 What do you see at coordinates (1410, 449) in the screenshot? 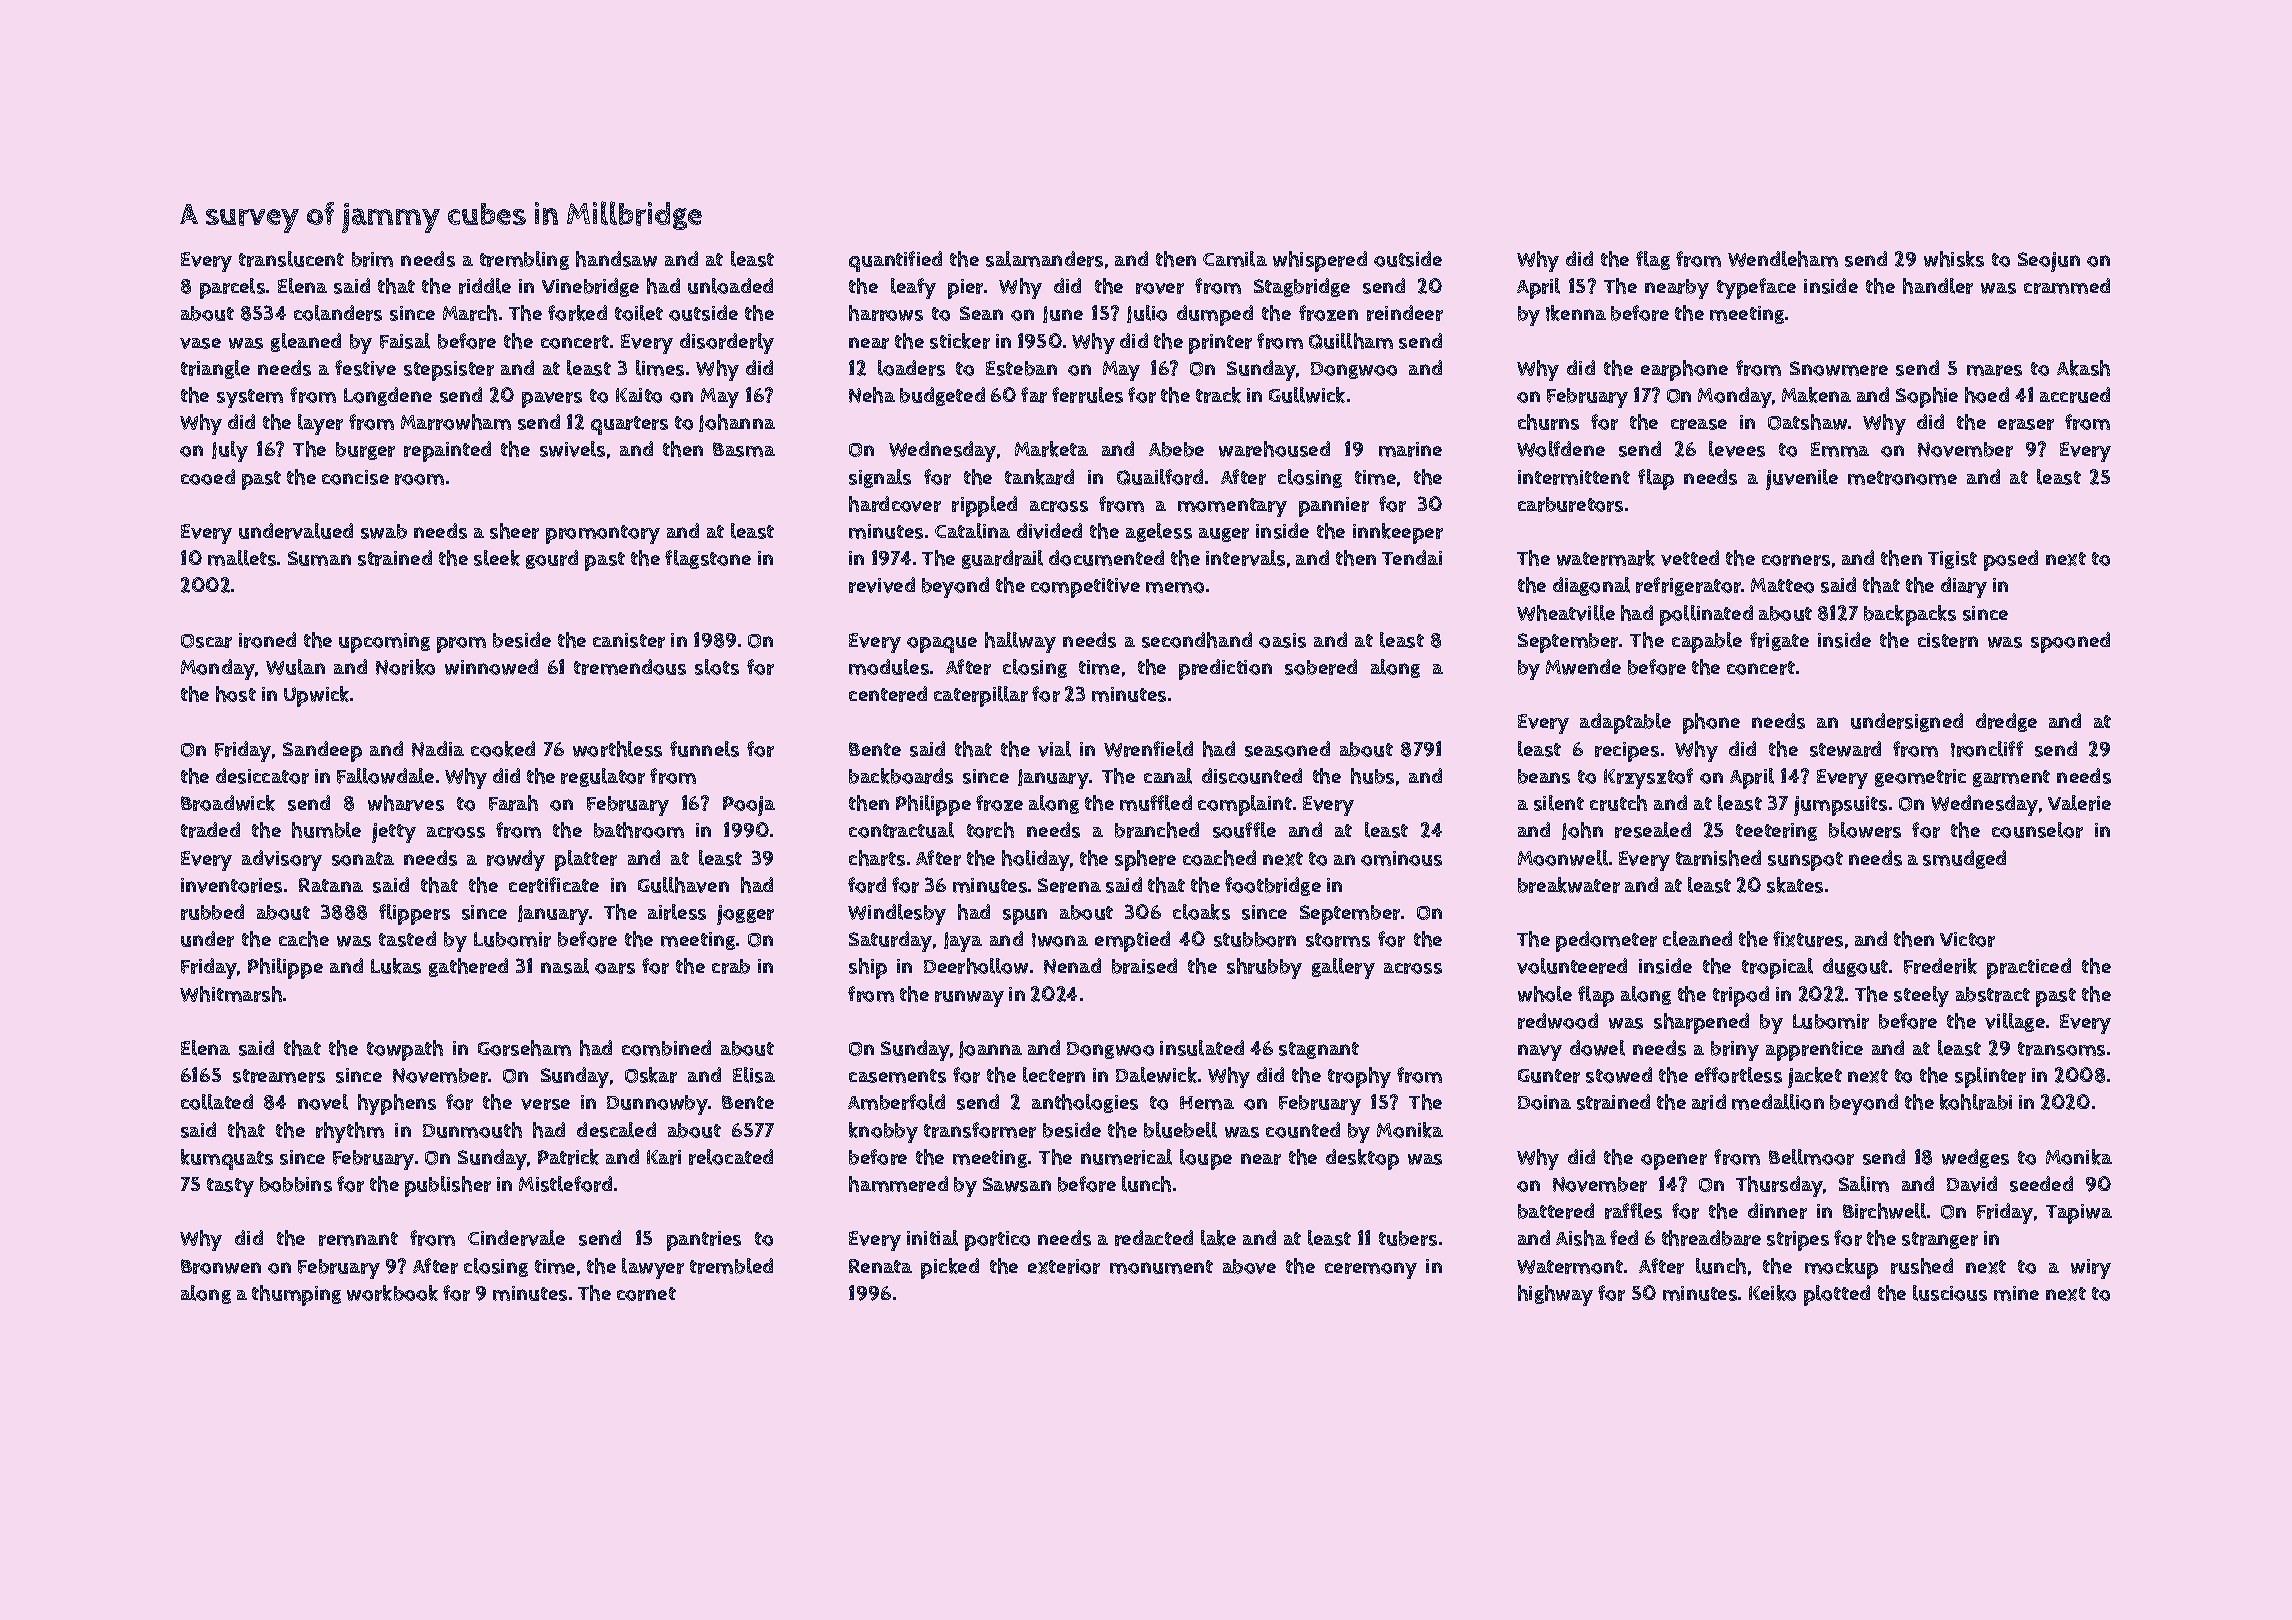
I see `marine` at bounding box center [1410, 449].
